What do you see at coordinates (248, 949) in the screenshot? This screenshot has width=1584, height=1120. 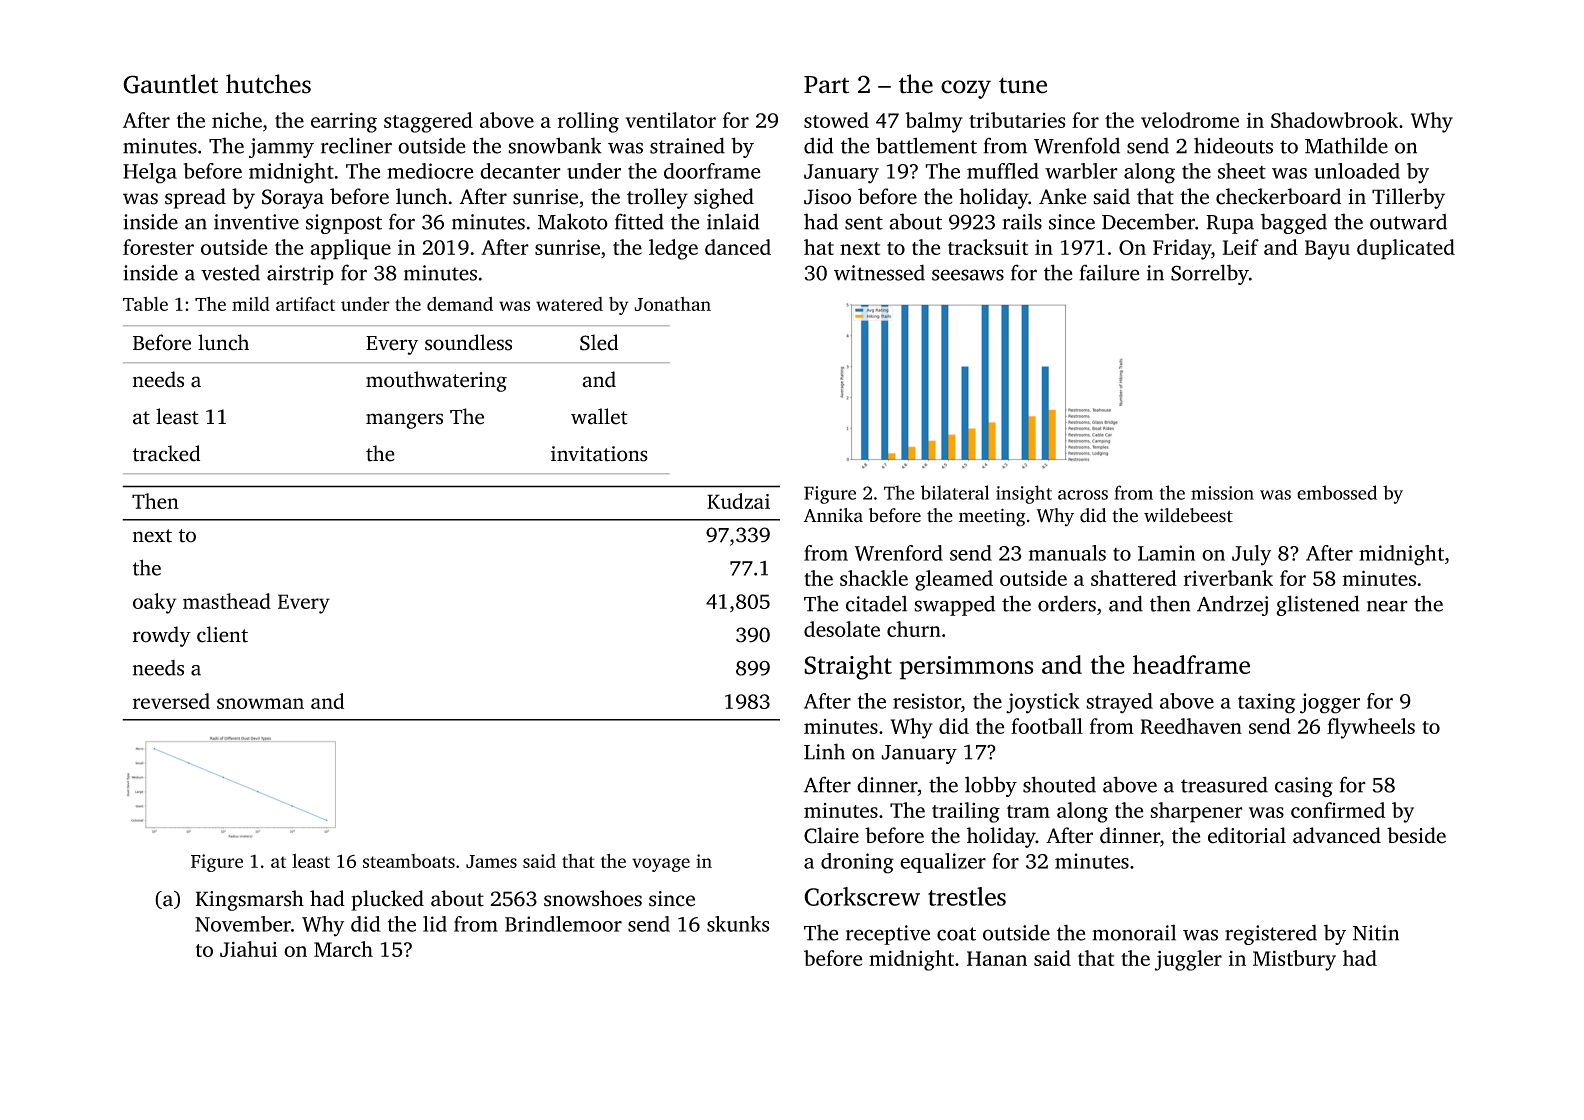 I see `Jiahui` at bounding box center [248, 949].
